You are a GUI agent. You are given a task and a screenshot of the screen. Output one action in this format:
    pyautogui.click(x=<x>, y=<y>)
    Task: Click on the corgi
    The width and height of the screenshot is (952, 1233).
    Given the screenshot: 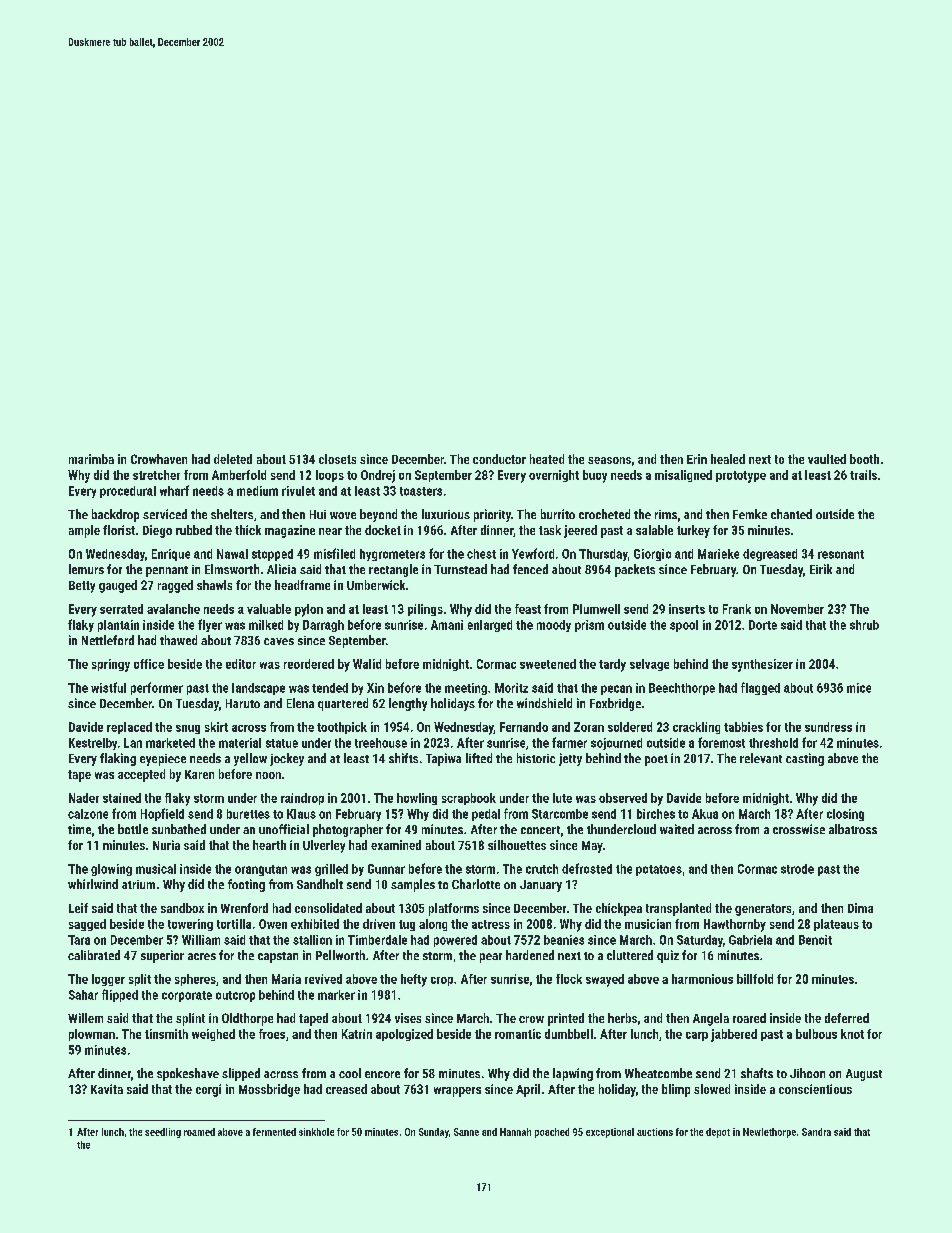 What is the action you would take?
    pyautogui.click(x=208, y=1090)
